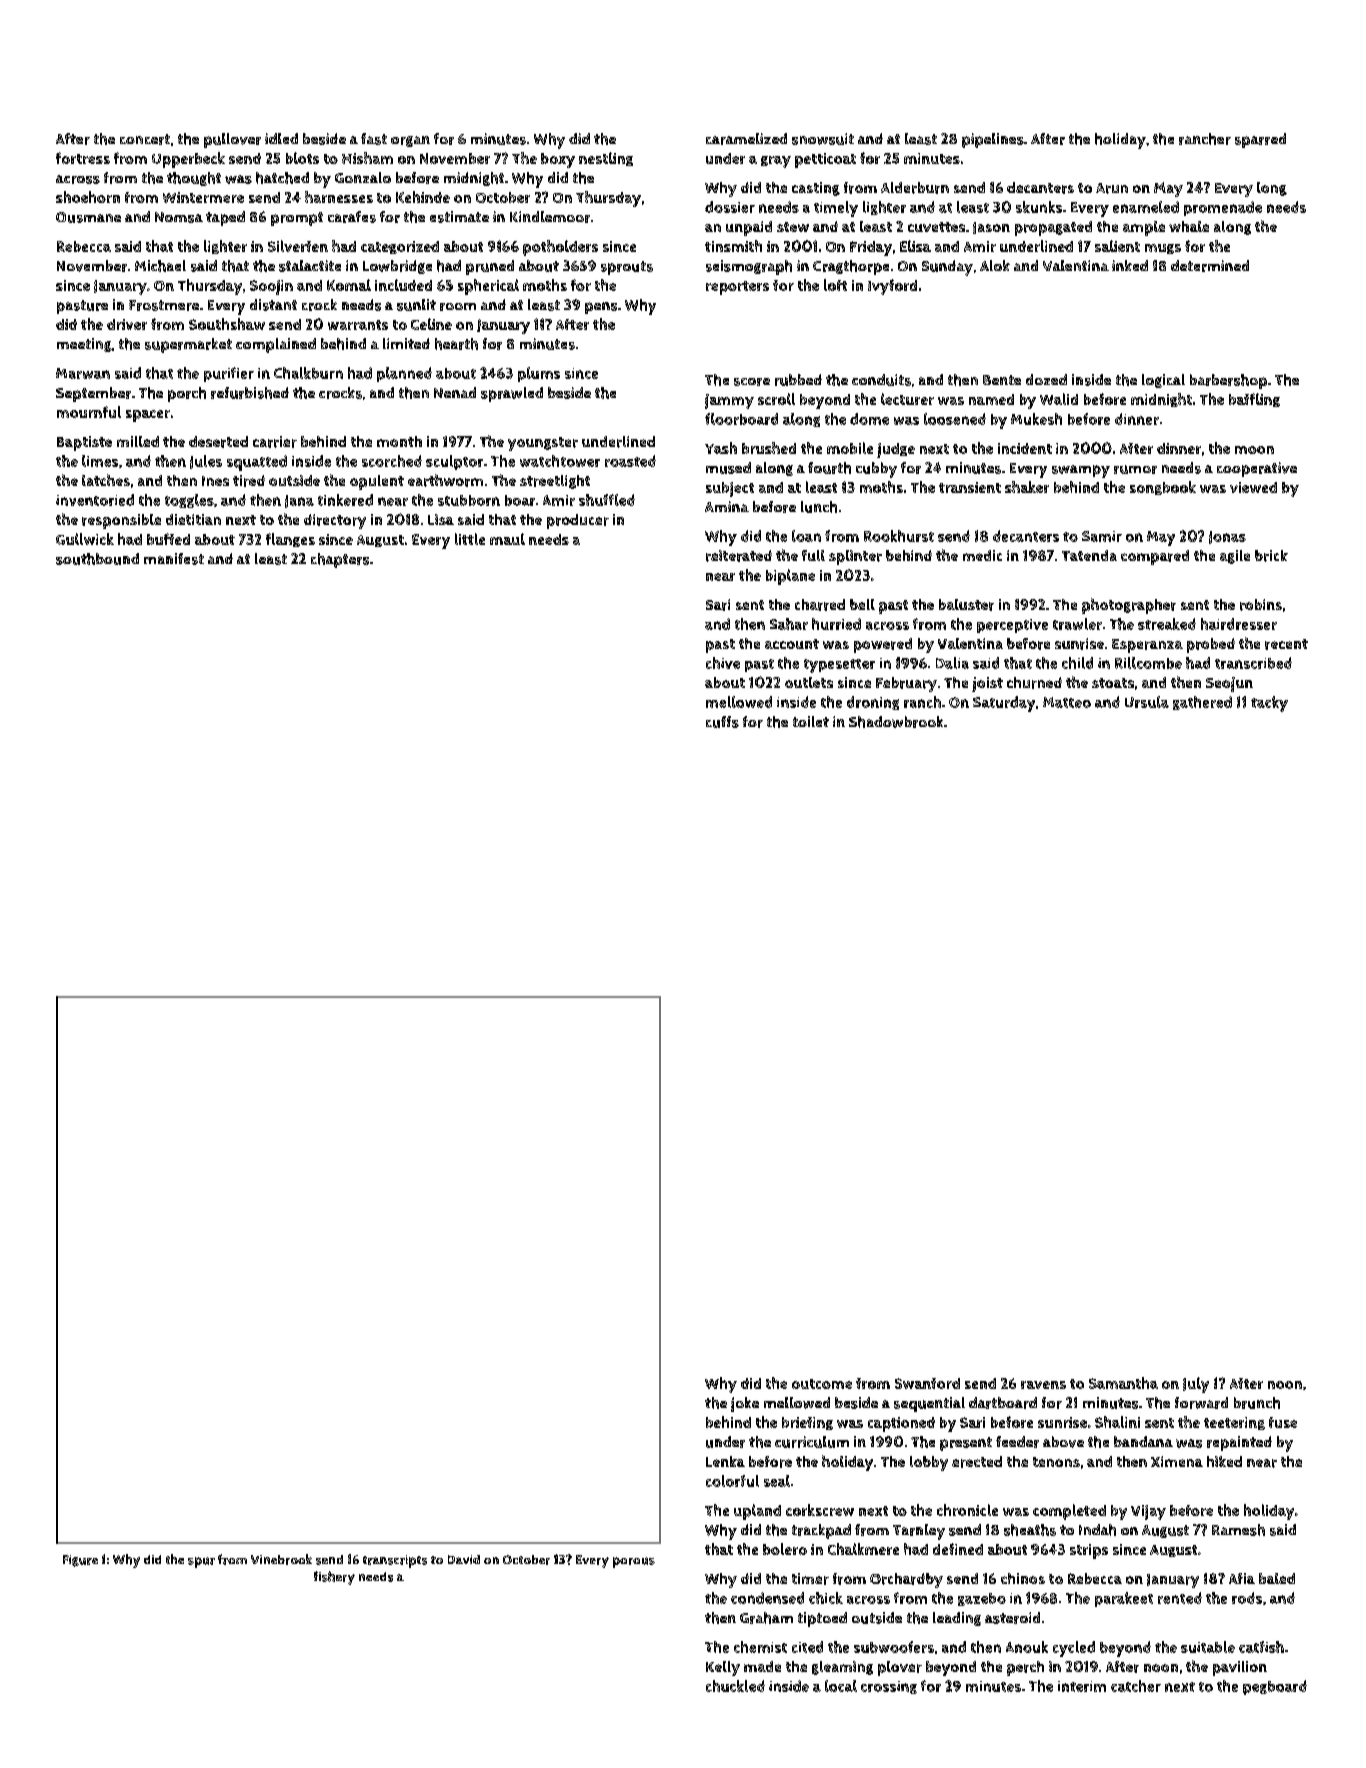 This screenshot has width=1366, height=1768. Describe the element at coordinates (174, 559) in the screenshot. I see `manifest` at that location.
